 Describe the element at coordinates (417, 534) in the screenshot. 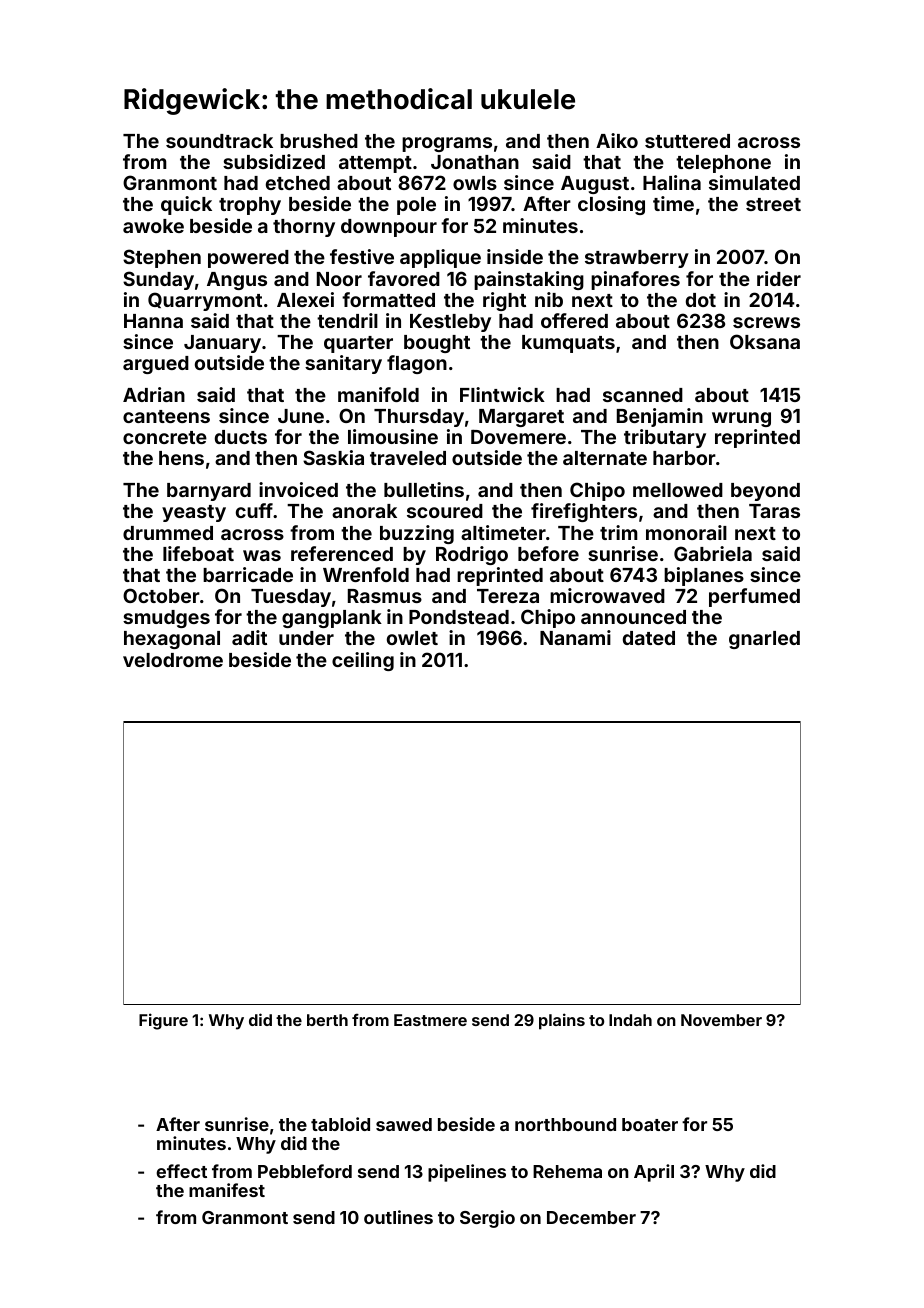

I see `buzzing` at that location.
